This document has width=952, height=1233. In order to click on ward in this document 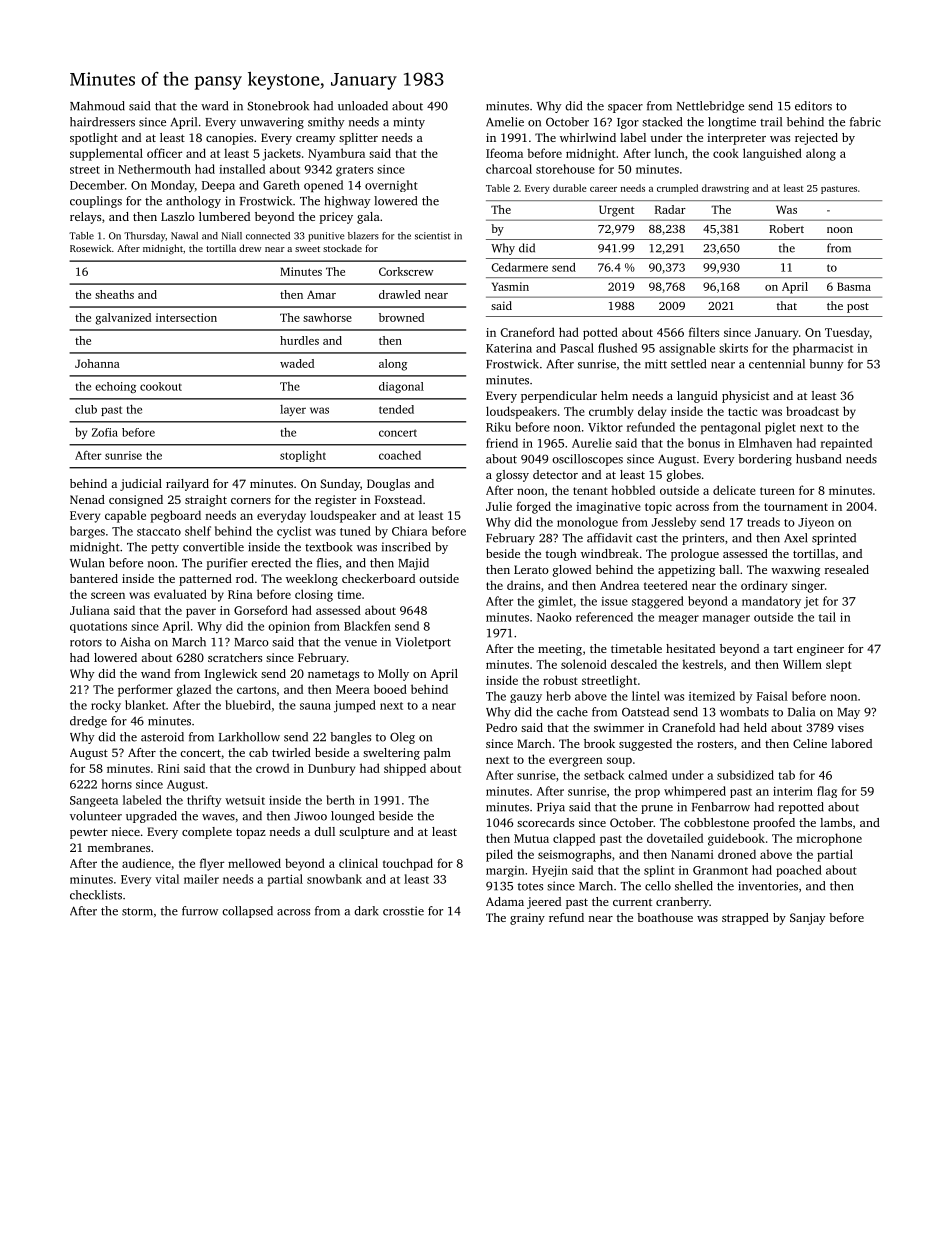, I will do `click(214, 106)`.
